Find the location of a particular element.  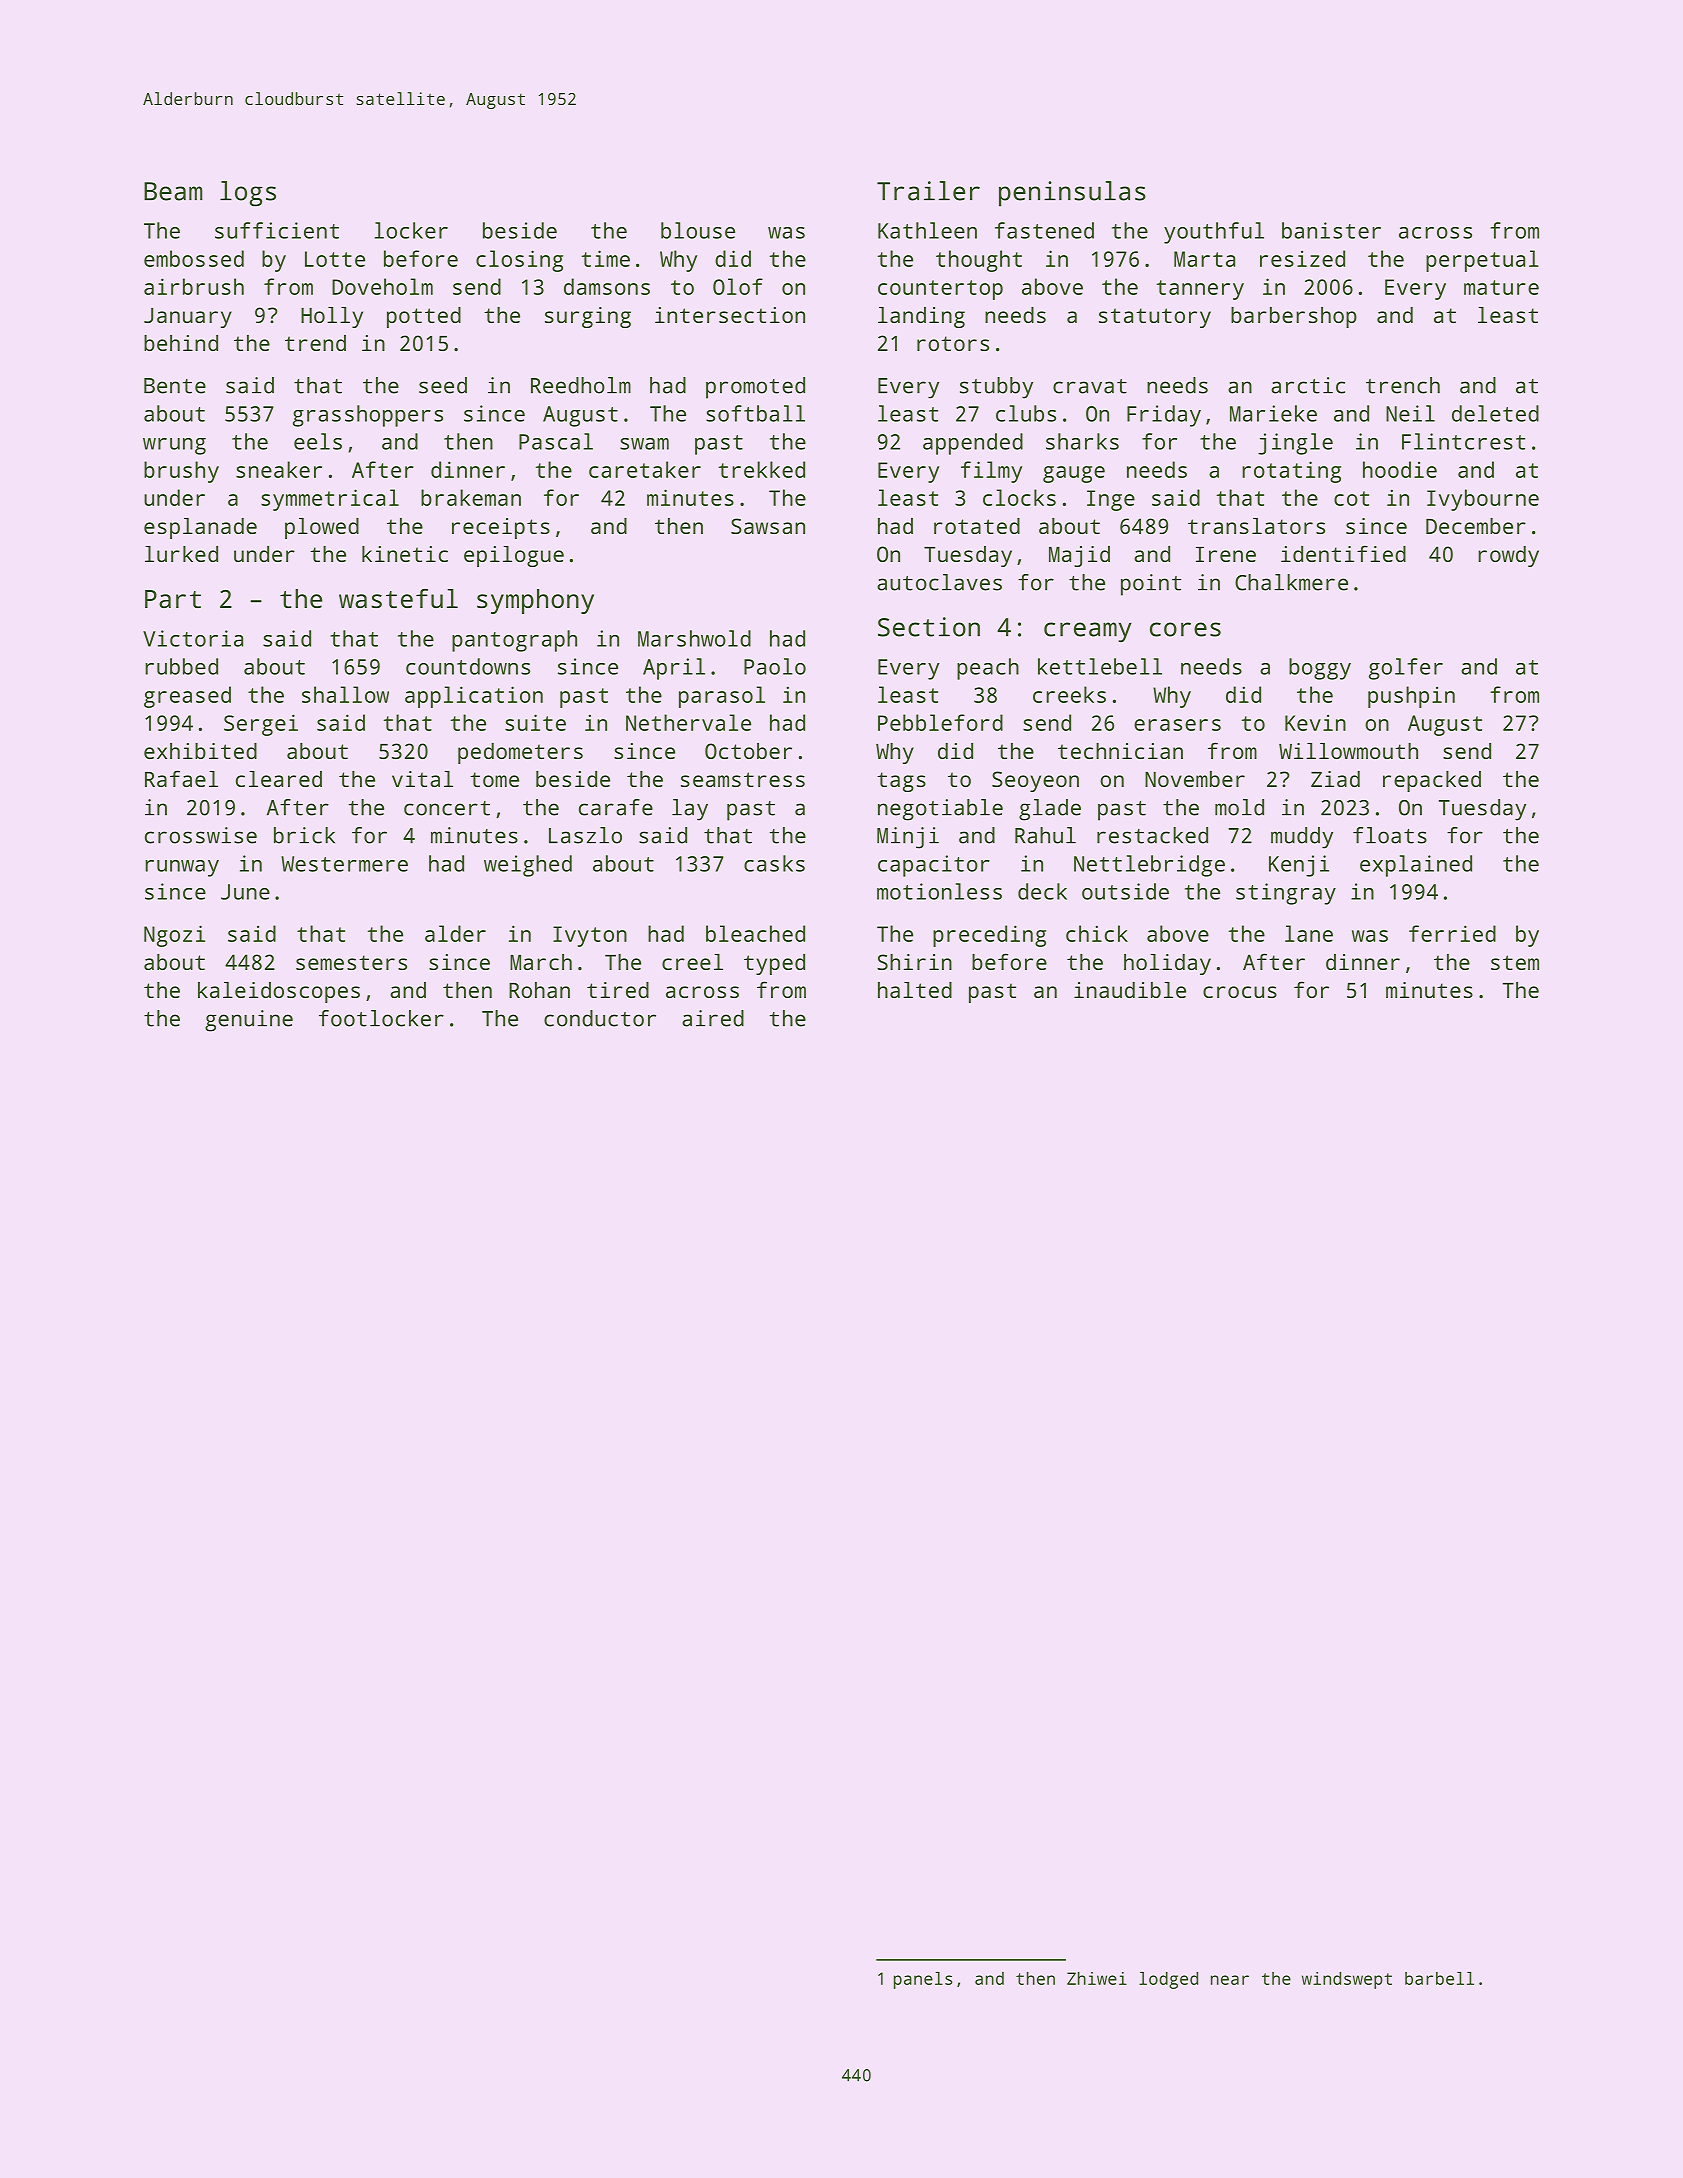

lodged is located at coordinates (1168, 1980).
